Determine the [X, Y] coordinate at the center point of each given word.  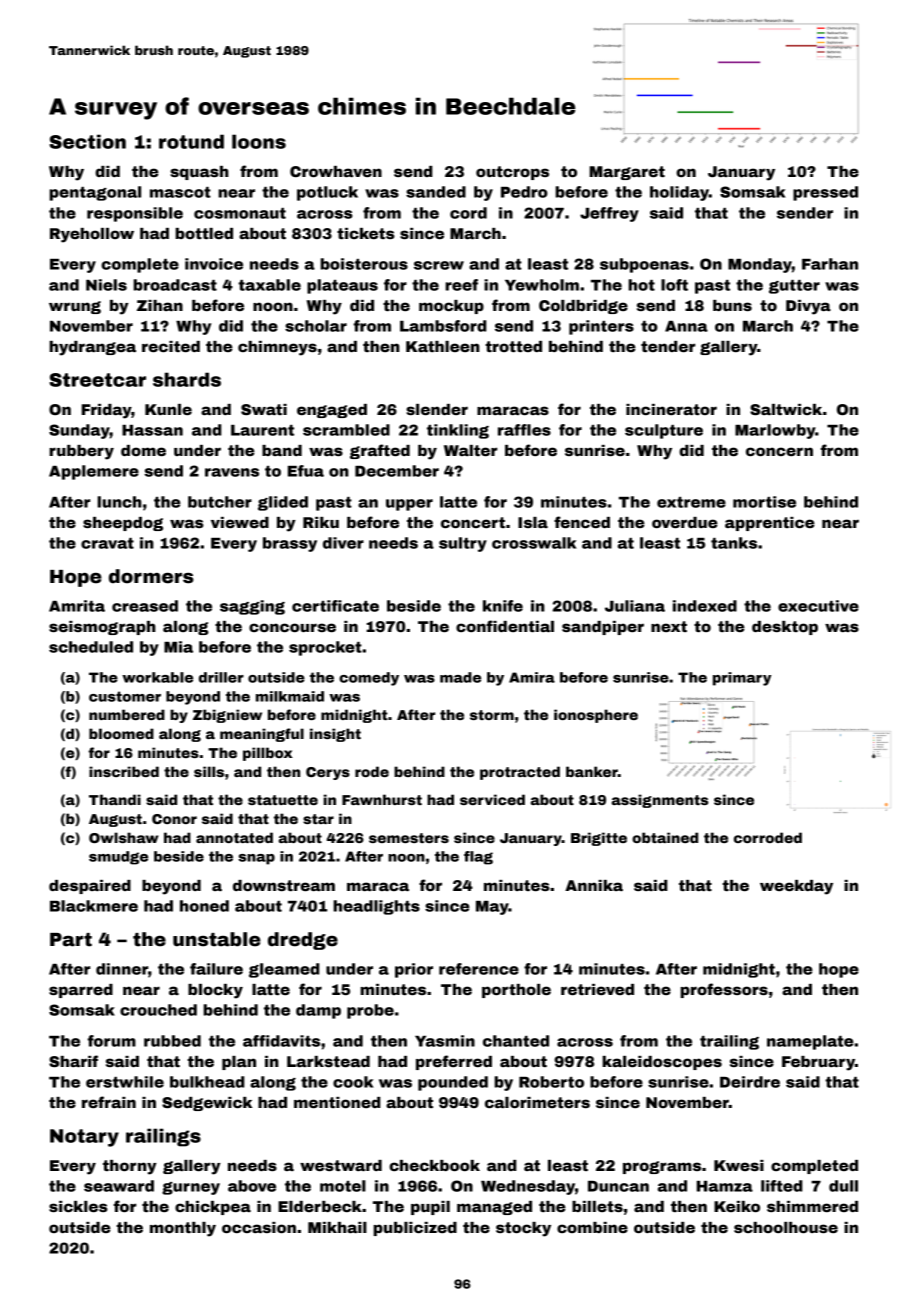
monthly [183, 1229]
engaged [332, 411]
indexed [705, 606]
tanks [734, 543]
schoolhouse [786, 1227]
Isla [533, 522]
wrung [75, 307]
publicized [415, 1229]
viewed [240, 522]
